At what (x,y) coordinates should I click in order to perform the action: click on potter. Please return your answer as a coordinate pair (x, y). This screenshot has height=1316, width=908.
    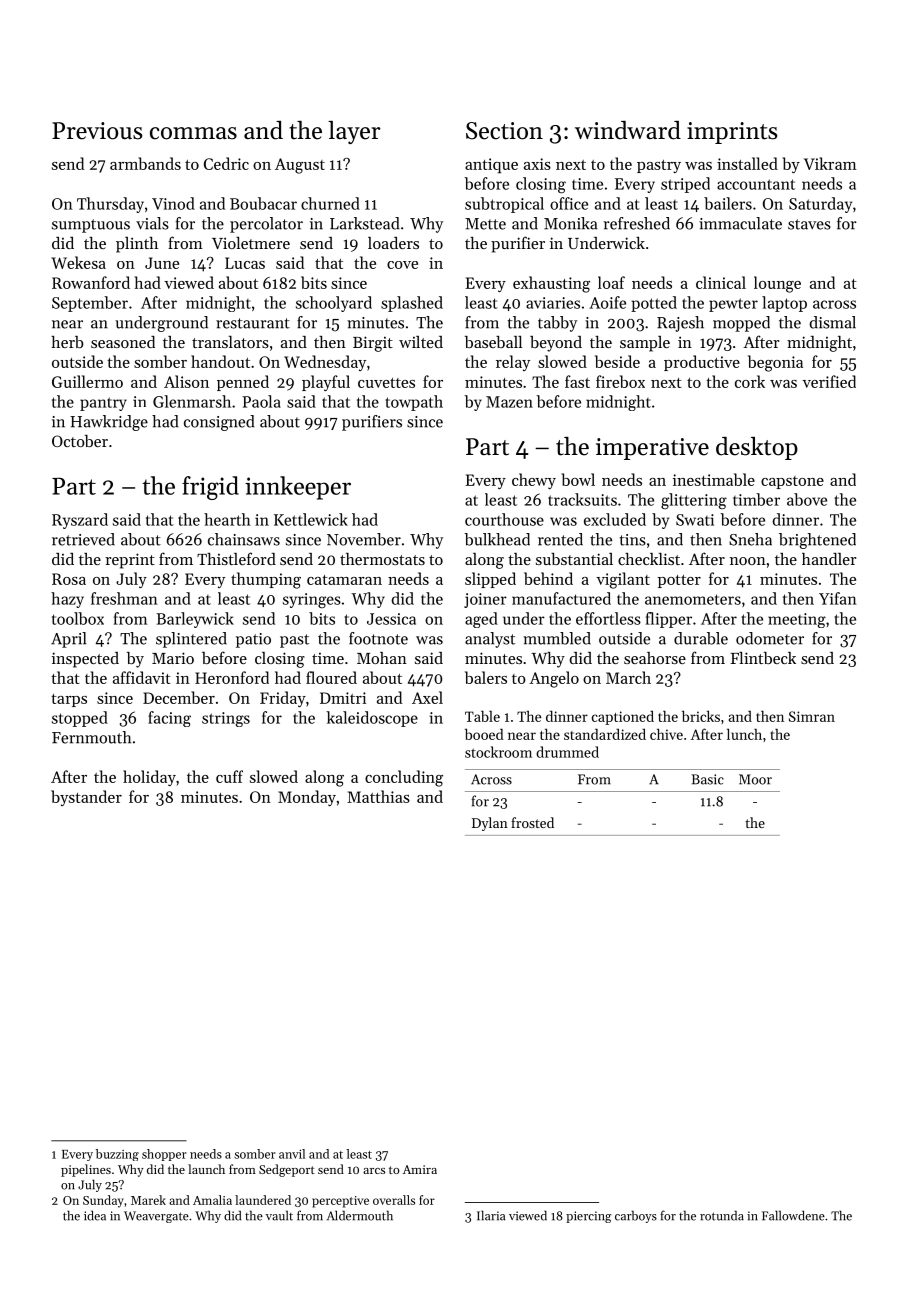
    Looking at the image, I should click on (679, 581).
